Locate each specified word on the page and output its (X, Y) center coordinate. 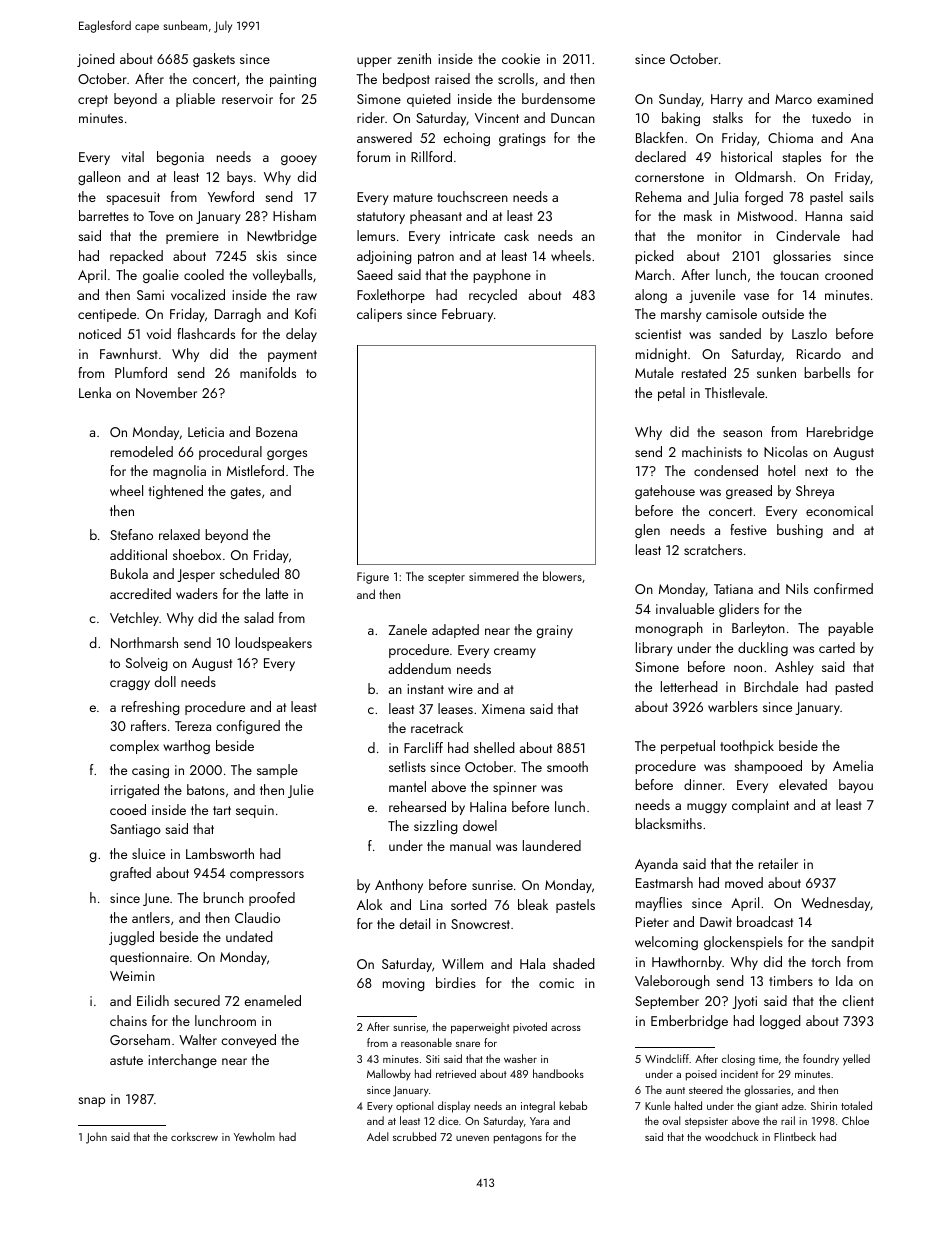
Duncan (573, 118)
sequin (255, 811)
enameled (273, 1000)
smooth (567, 766)
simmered (494, 576)
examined (845, 98)
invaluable (685, 608)
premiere (192, 237)
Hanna (824, 216)
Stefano (131, 534)
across (566, 1028)
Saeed (375, 274)
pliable (195, 100)
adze (793, 1105)
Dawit (716, 922)
